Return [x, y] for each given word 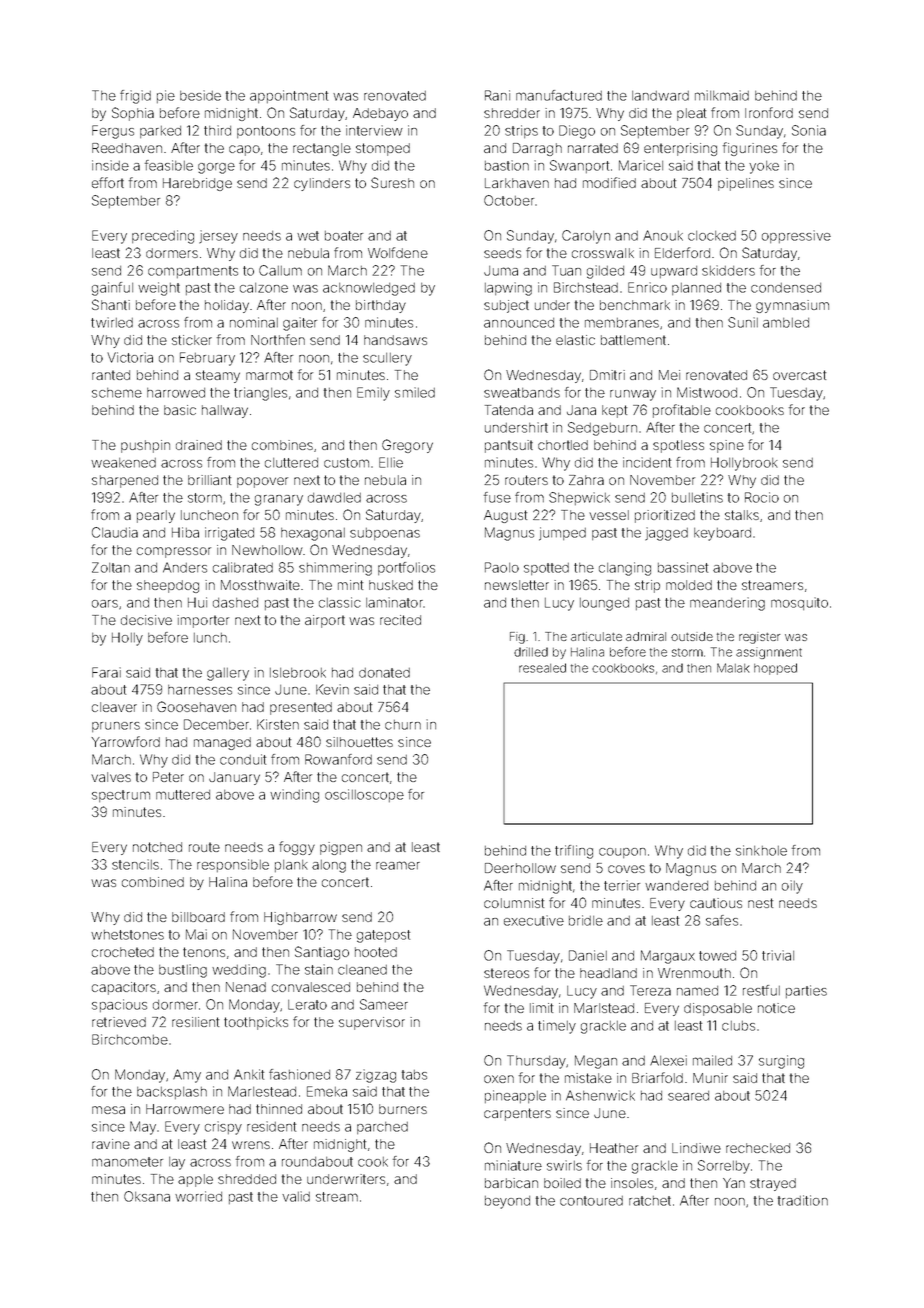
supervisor [372, 1023]
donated [384, 673]
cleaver [114, 707]
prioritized [665, 516]
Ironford [769, 112]
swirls [564, 1165]
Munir [710, 1078]
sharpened [125, 481]
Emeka [327, 1091]
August [505, 516]
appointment [289, 96]
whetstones [127, 935]
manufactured [559, 95]
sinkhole [761, 850]
